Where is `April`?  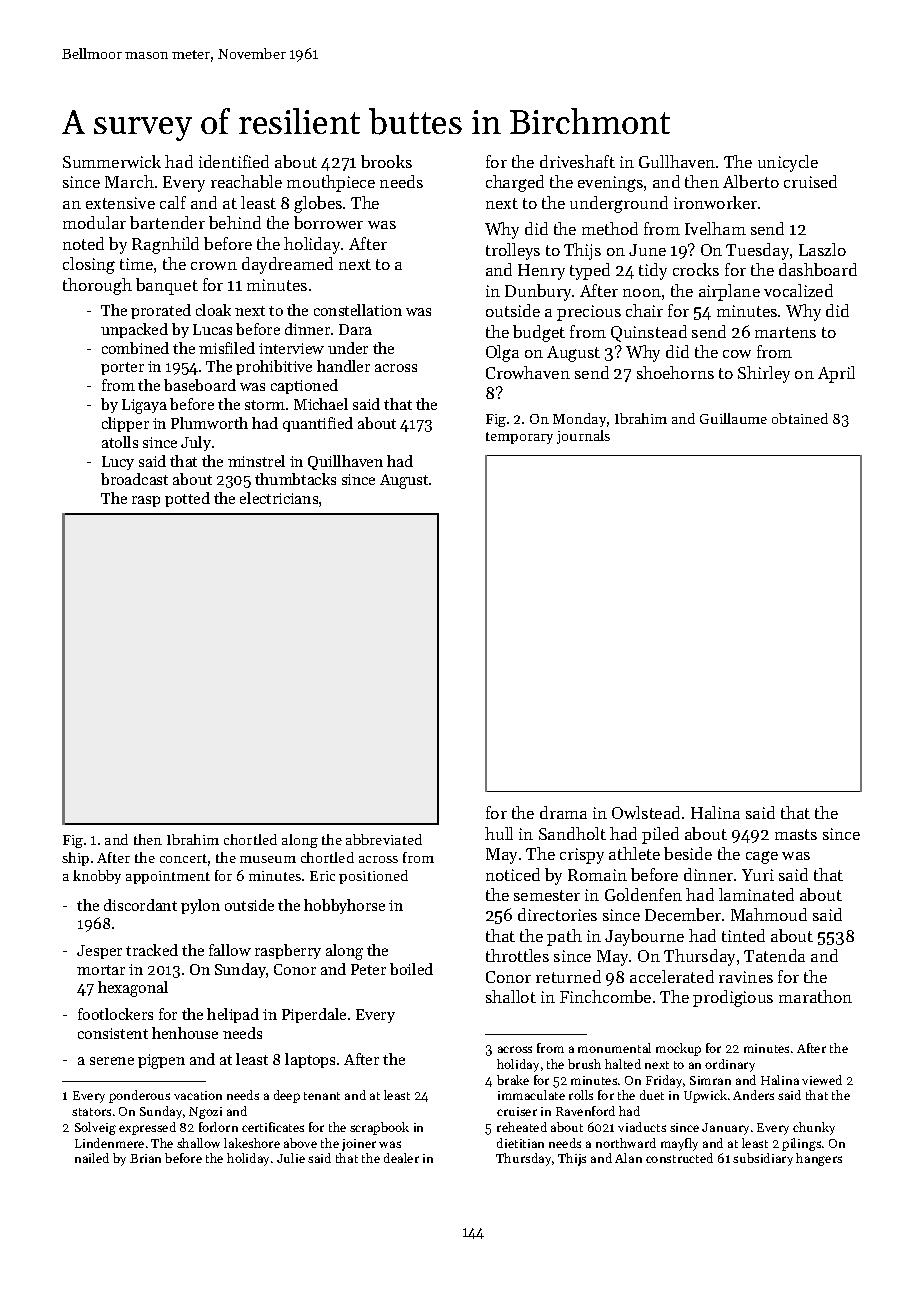
April is located at coordinates (836, 374).
